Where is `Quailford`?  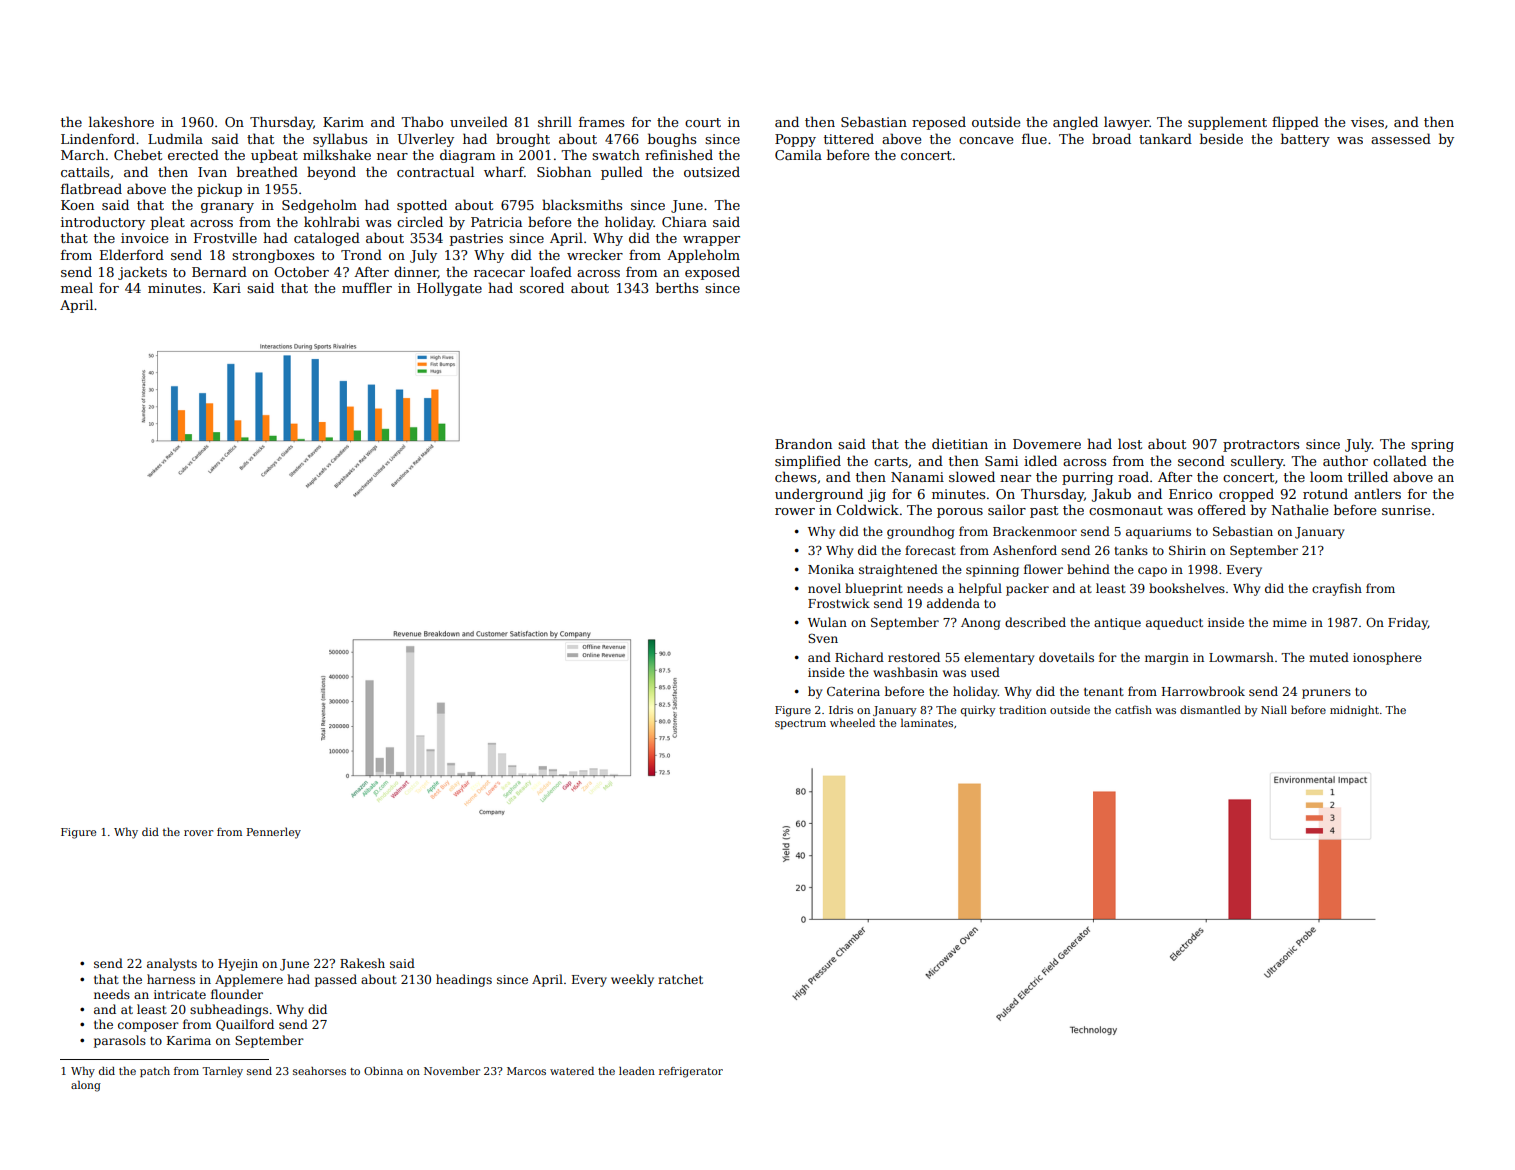 Quailford is located at coordinates (245, 1025).
